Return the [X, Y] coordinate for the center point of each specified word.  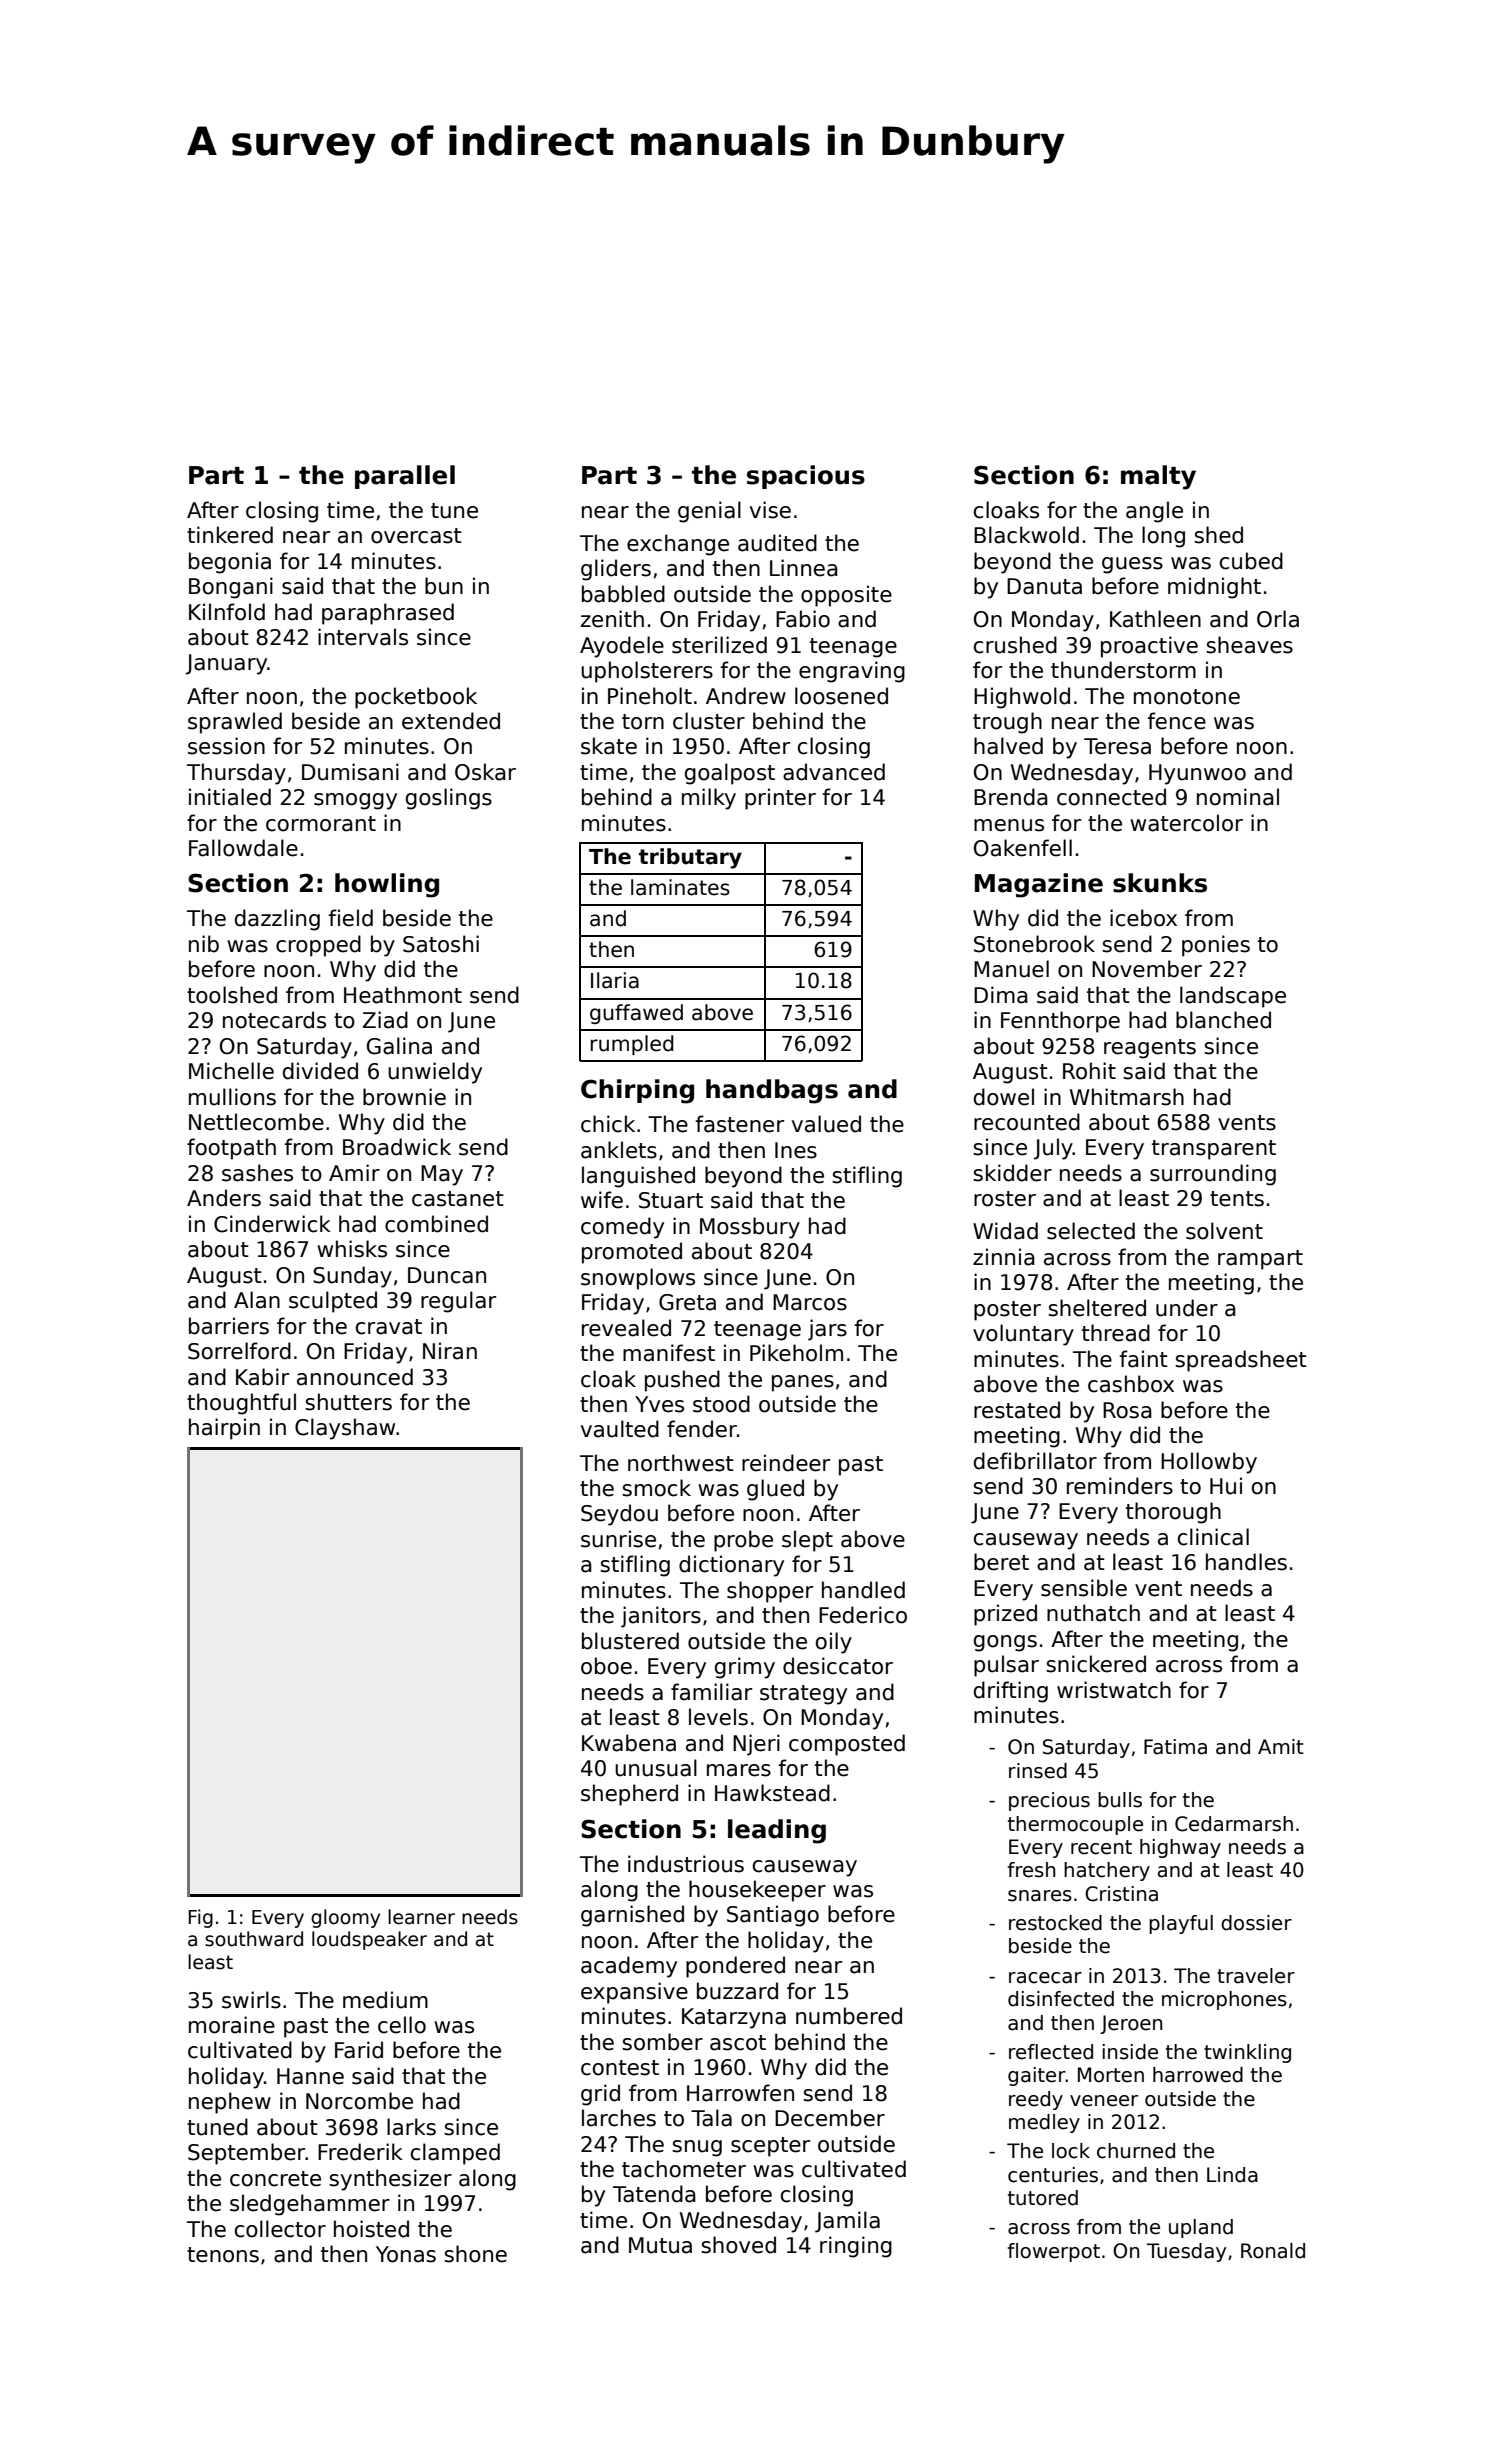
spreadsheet [1241, 1361]
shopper [770, 1592]
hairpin [224, 1429]
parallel [405, 477]
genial [709, 512]
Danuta [1044, 586]
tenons [223, 2255]
